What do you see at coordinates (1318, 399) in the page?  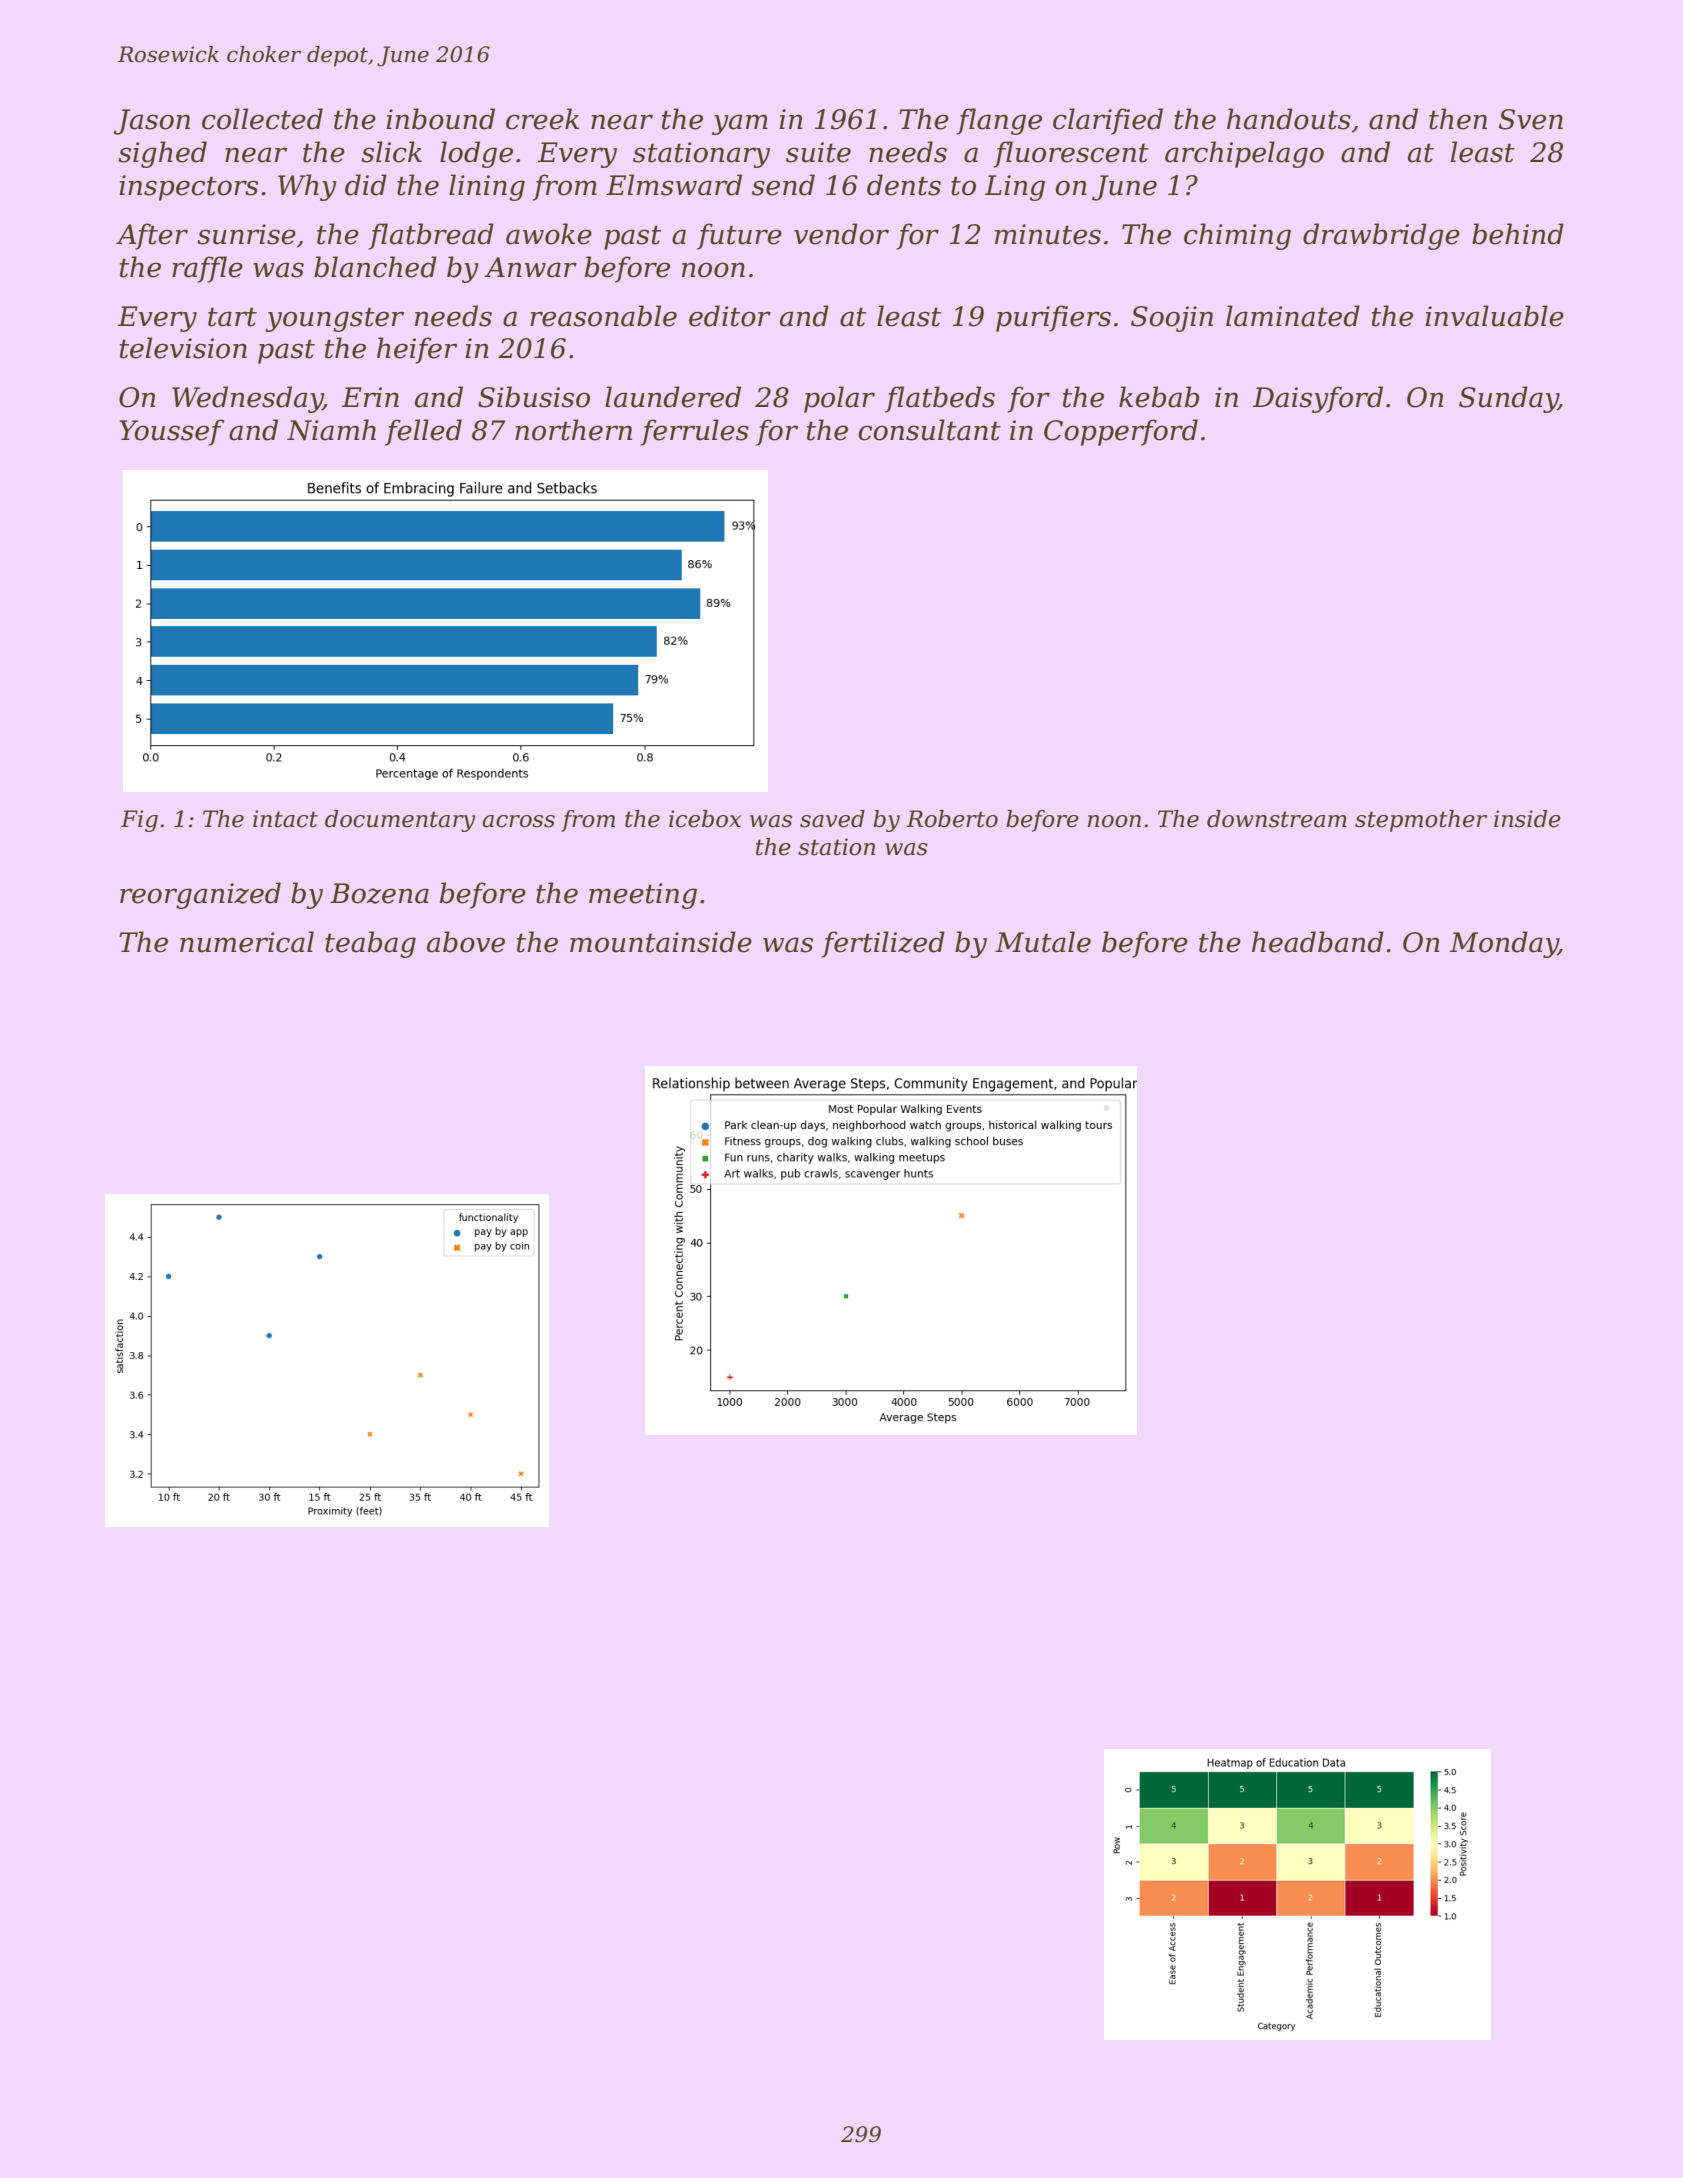 I see `Daisyford` at bounding box center [1318, 399].
